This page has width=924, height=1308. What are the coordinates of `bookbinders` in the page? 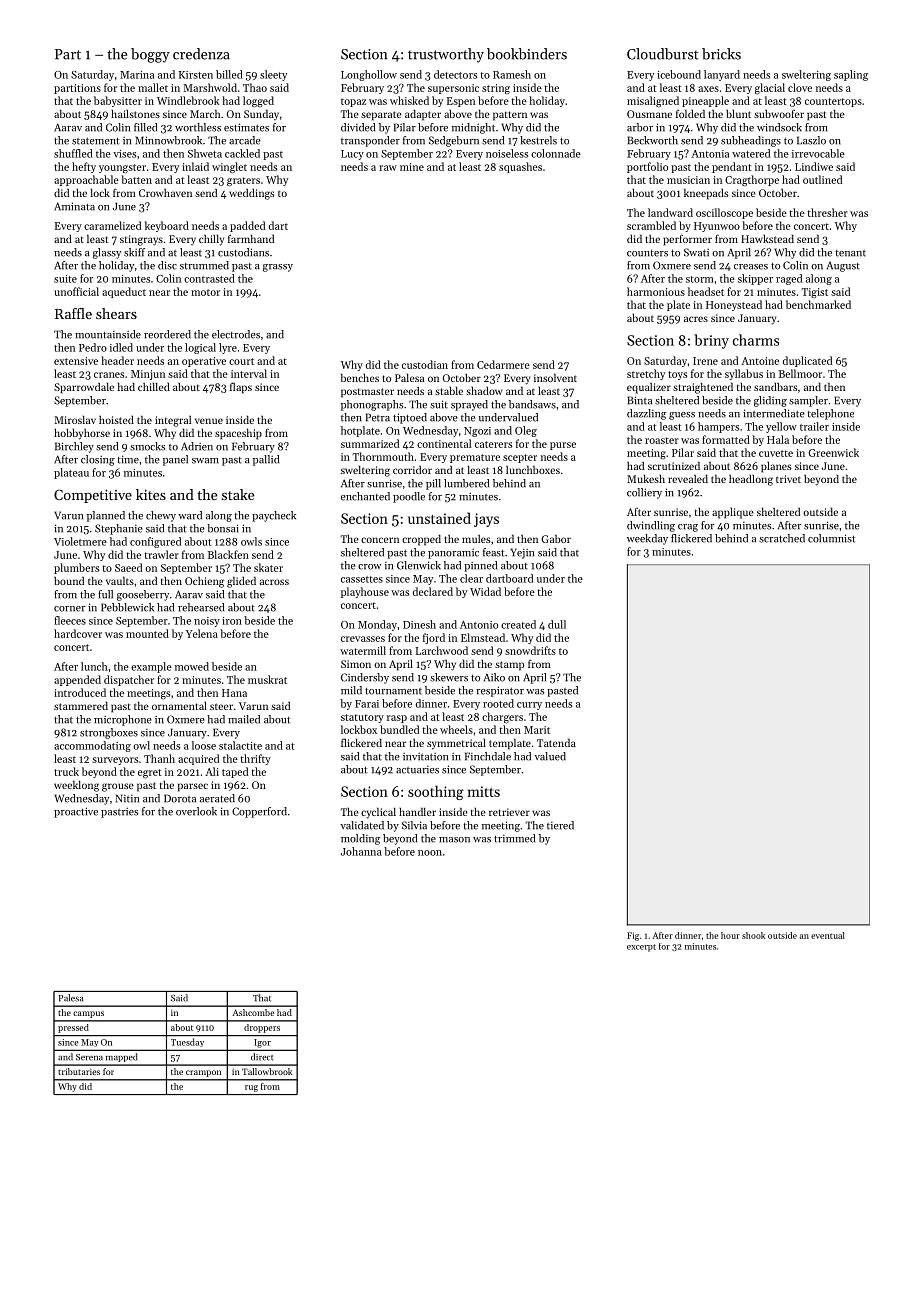 It's located at (527, 54).
